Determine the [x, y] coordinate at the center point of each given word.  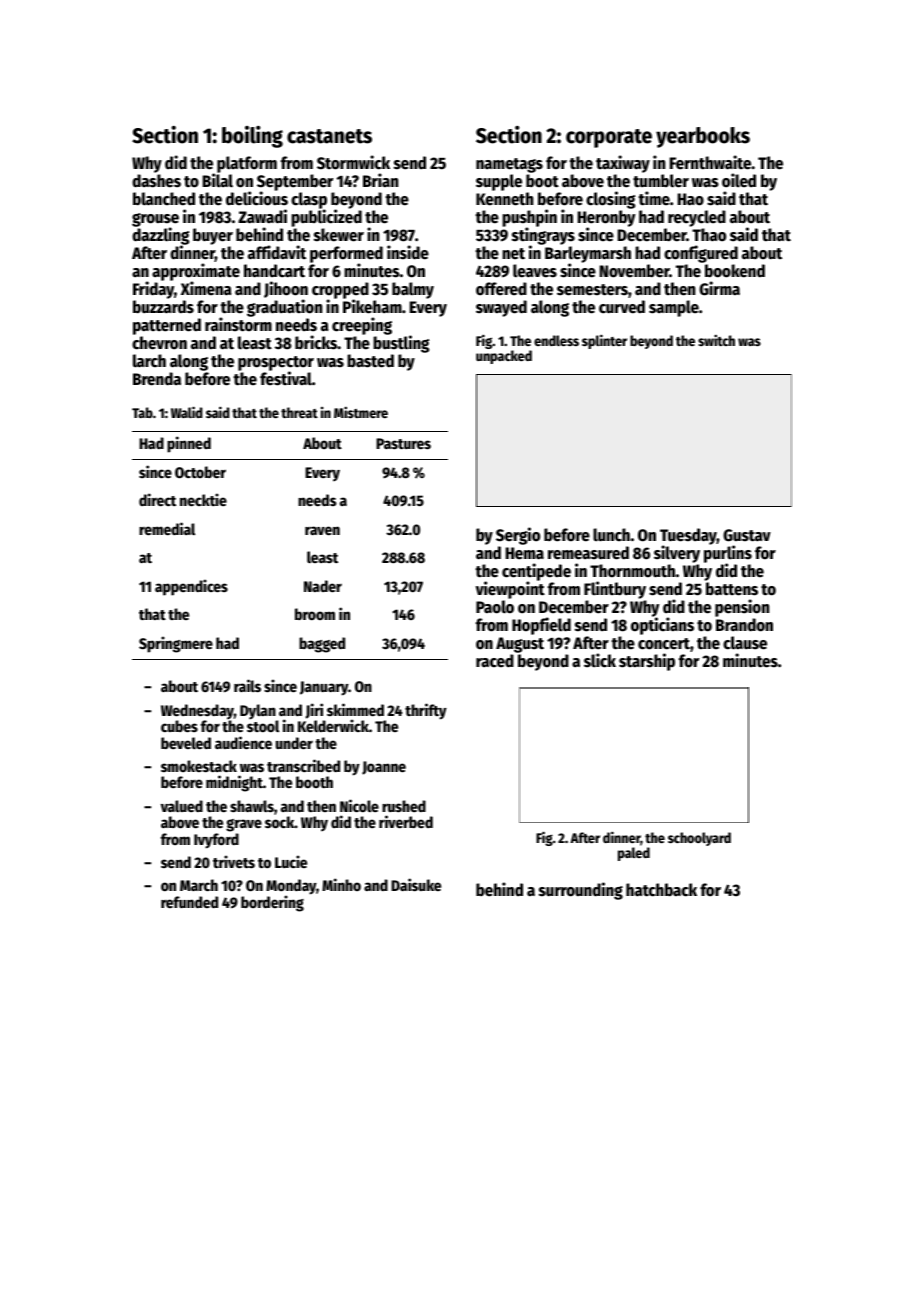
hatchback [661, 890]
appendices [191, 587]
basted [370, 361]
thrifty [426, 711]
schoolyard [699, 839]
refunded [189, 902]
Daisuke [416, 884]
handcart [274, 271]
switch [716, 340]
